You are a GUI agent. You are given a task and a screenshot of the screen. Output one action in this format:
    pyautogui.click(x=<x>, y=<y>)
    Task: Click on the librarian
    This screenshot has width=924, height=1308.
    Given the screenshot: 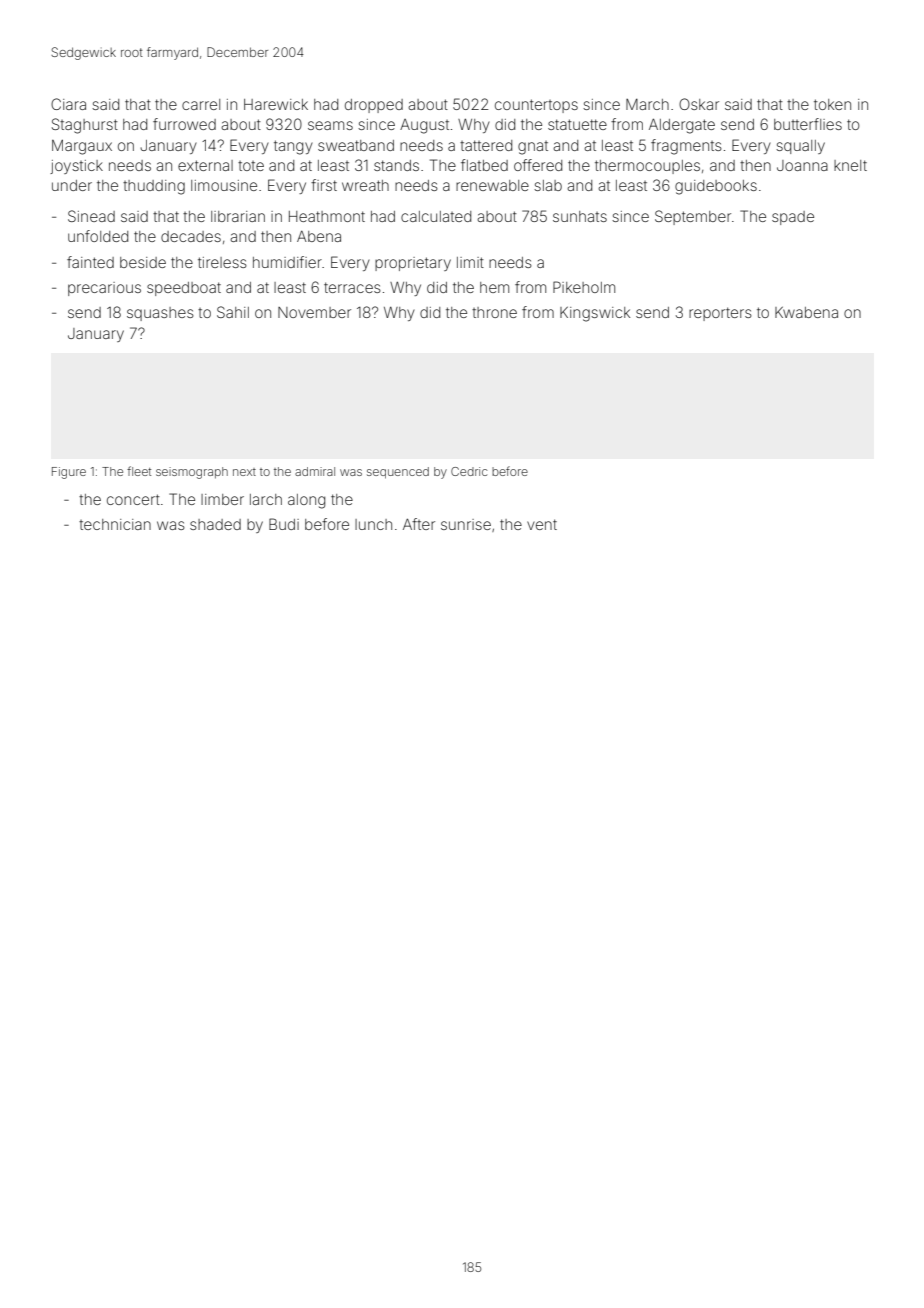 What is the action you would take?
    pyautogui.click(x=238, y=216)
